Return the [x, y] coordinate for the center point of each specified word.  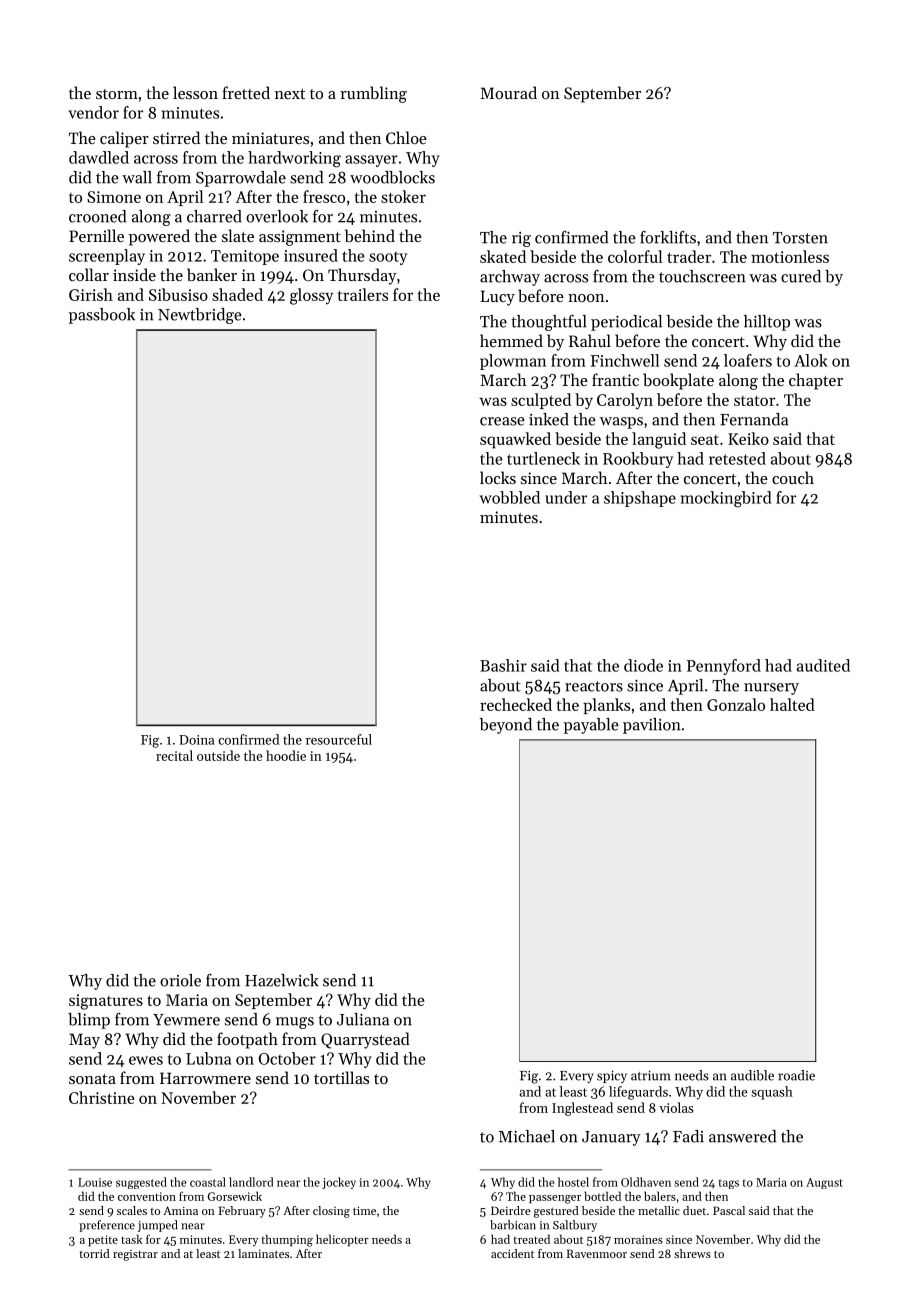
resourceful [339, 739]
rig [521, 239]
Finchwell [624, 360]
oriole [180, 980]
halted [792, 704]
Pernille [96, 235]
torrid [94, 1253]
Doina [196, 740]
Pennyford [724, 667]
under [566, 497]
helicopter [342, 1240]
